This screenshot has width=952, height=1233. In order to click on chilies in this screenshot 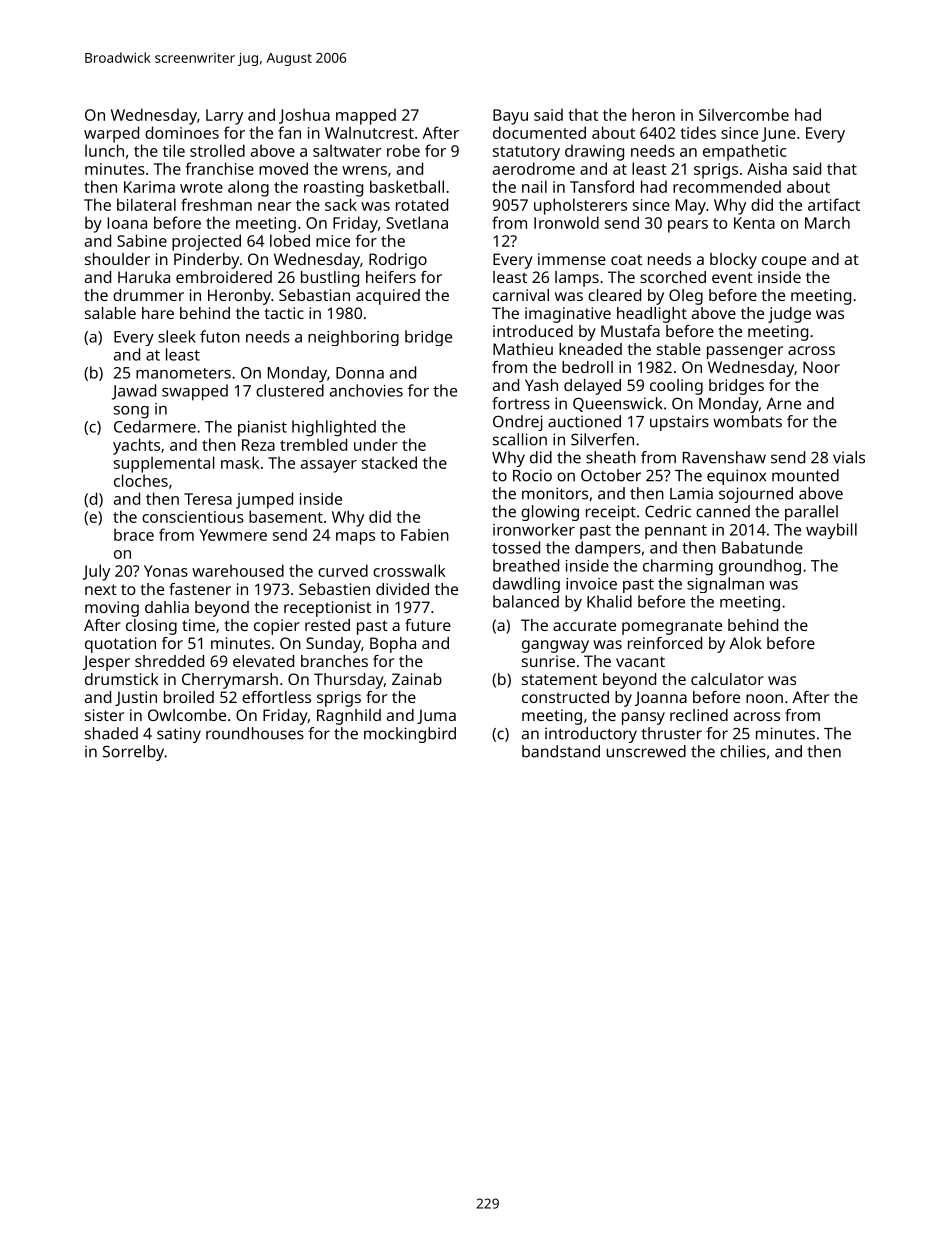, I will do `click(743, 751)`.
